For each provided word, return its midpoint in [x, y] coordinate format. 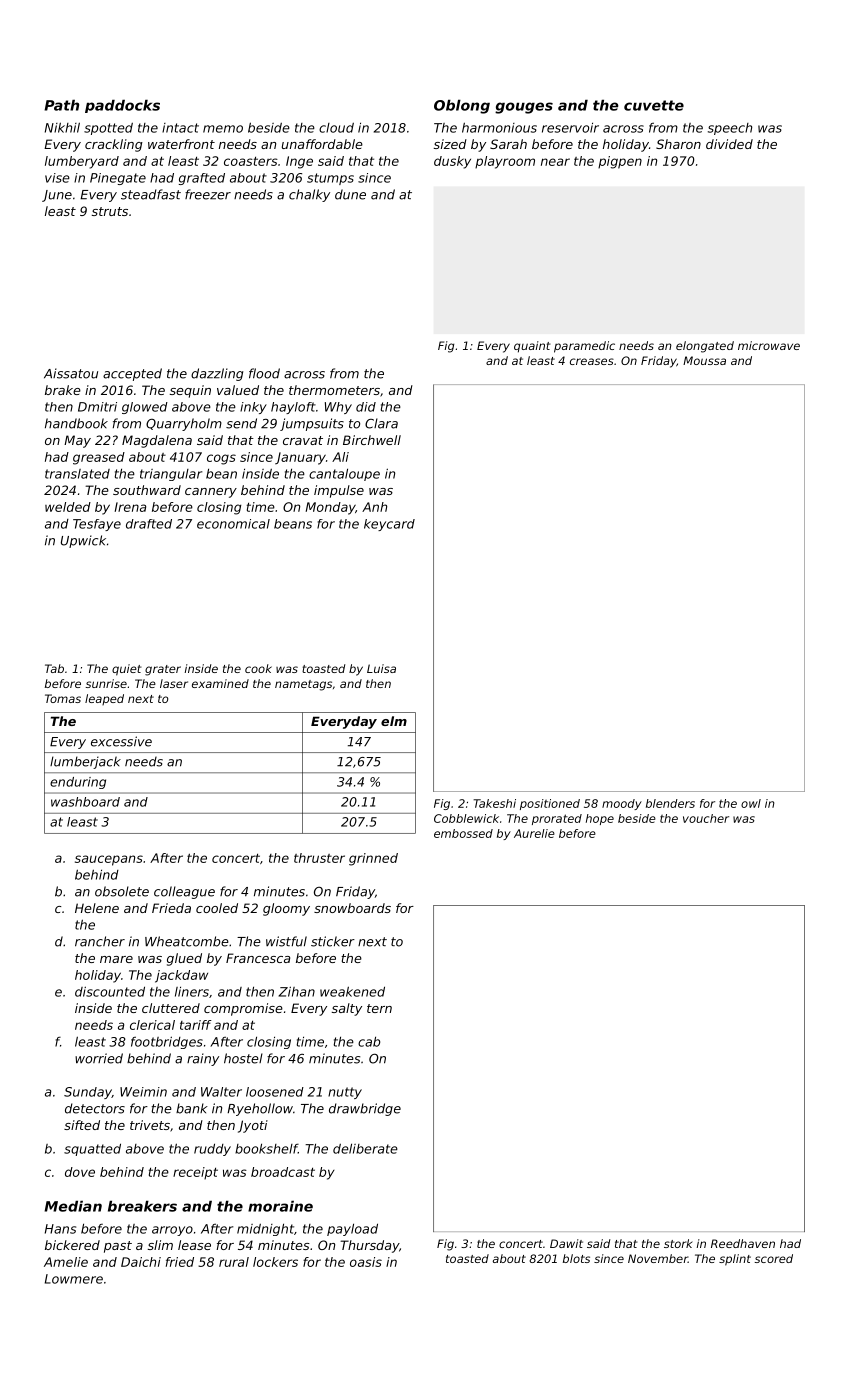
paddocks [122, 106]
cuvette [654, 105]
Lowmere [74, 1279]
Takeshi [494, 803]
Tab [54, 668]
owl [751, 803]
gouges [524, 108]
